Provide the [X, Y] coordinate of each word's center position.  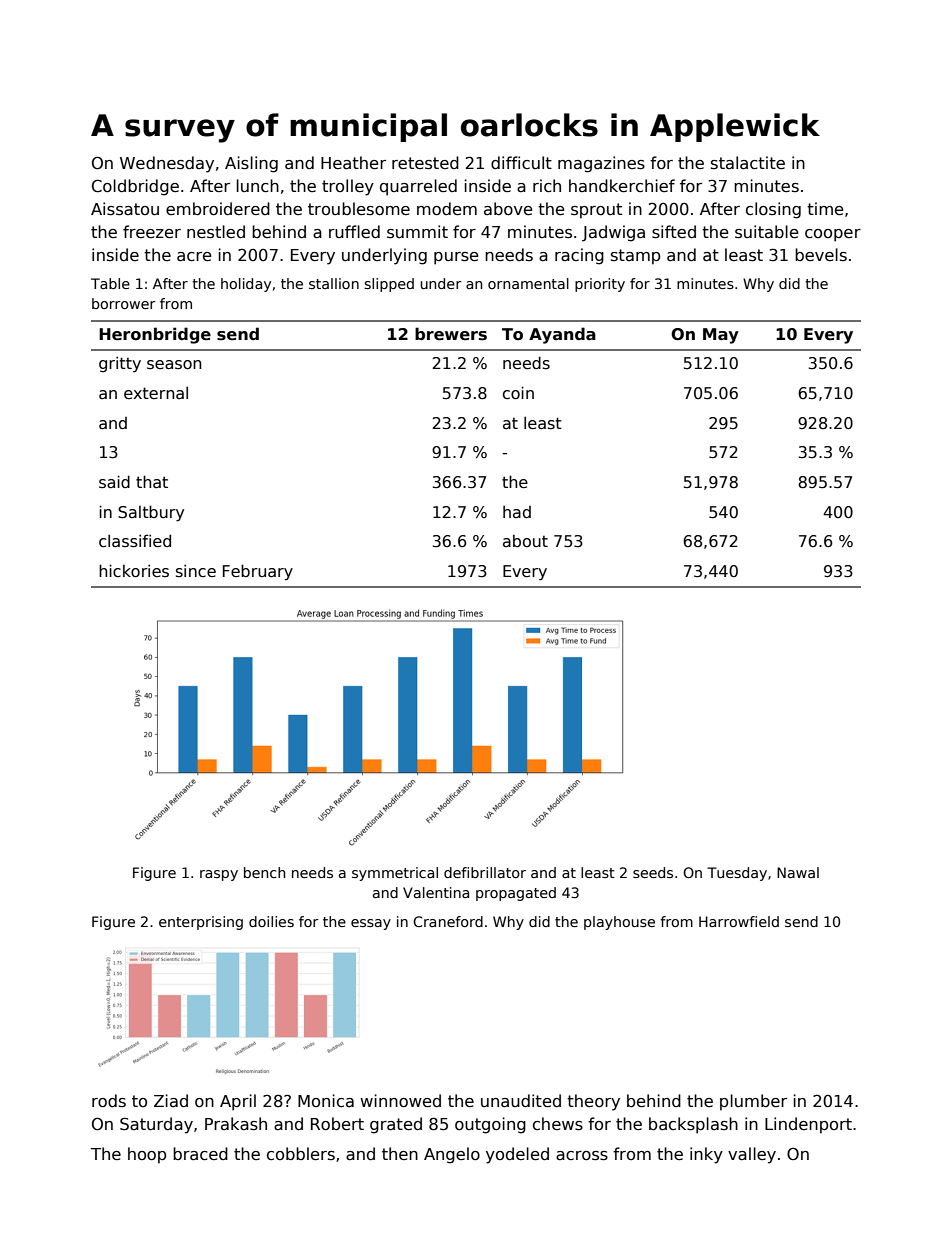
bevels [821, 254]
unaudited [521, 1101]
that [152, 481]
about [525, 541]
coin [518, 392]
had [517, 512]
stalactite [748, 163]
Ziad [171, 1100]
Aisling [251, 164]
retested [425, 163]
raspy [219, 875]
